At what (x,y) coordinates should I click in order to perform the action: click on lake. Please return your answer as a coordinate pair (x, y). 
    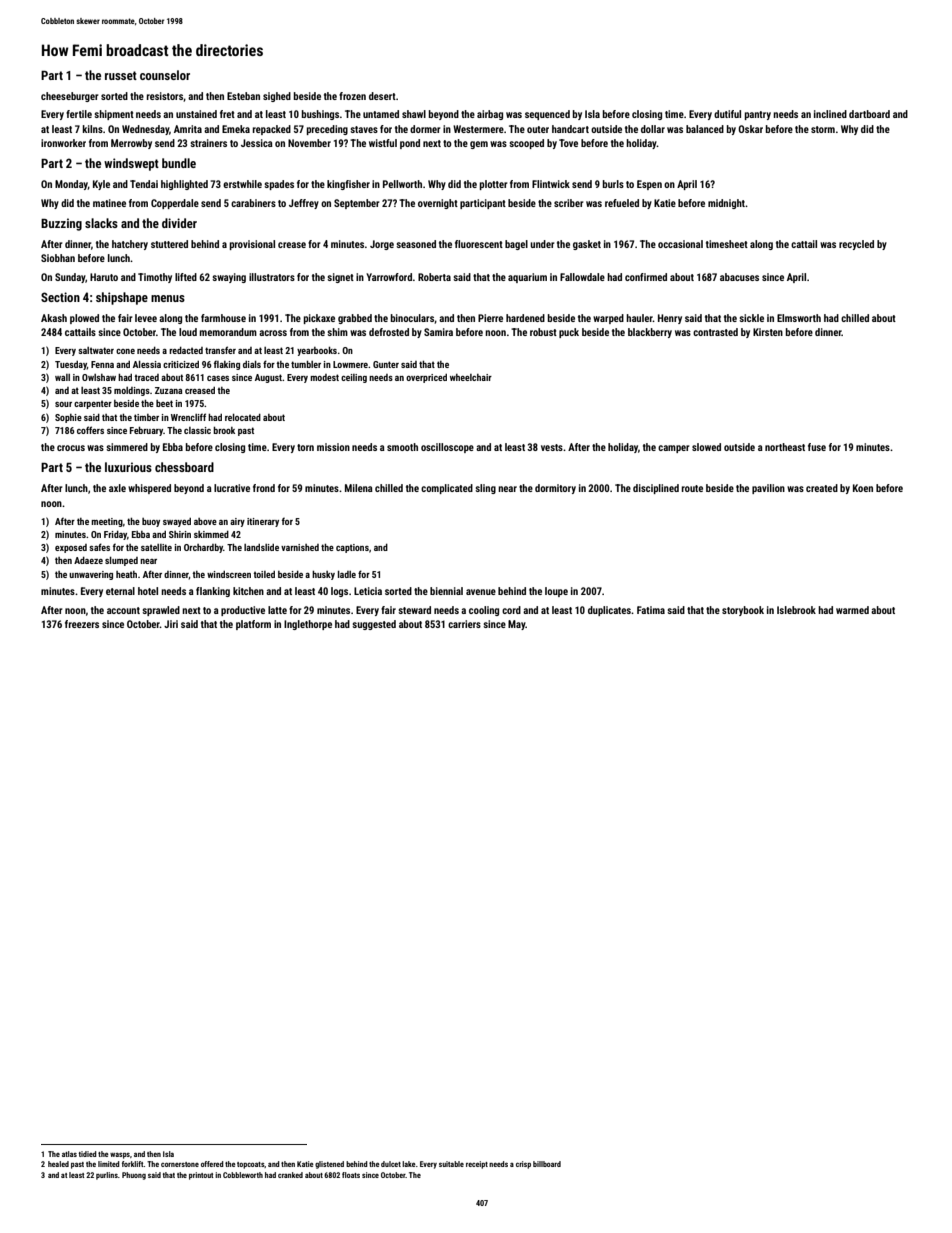
    Looking at the image, I should click on (409, 1164).
